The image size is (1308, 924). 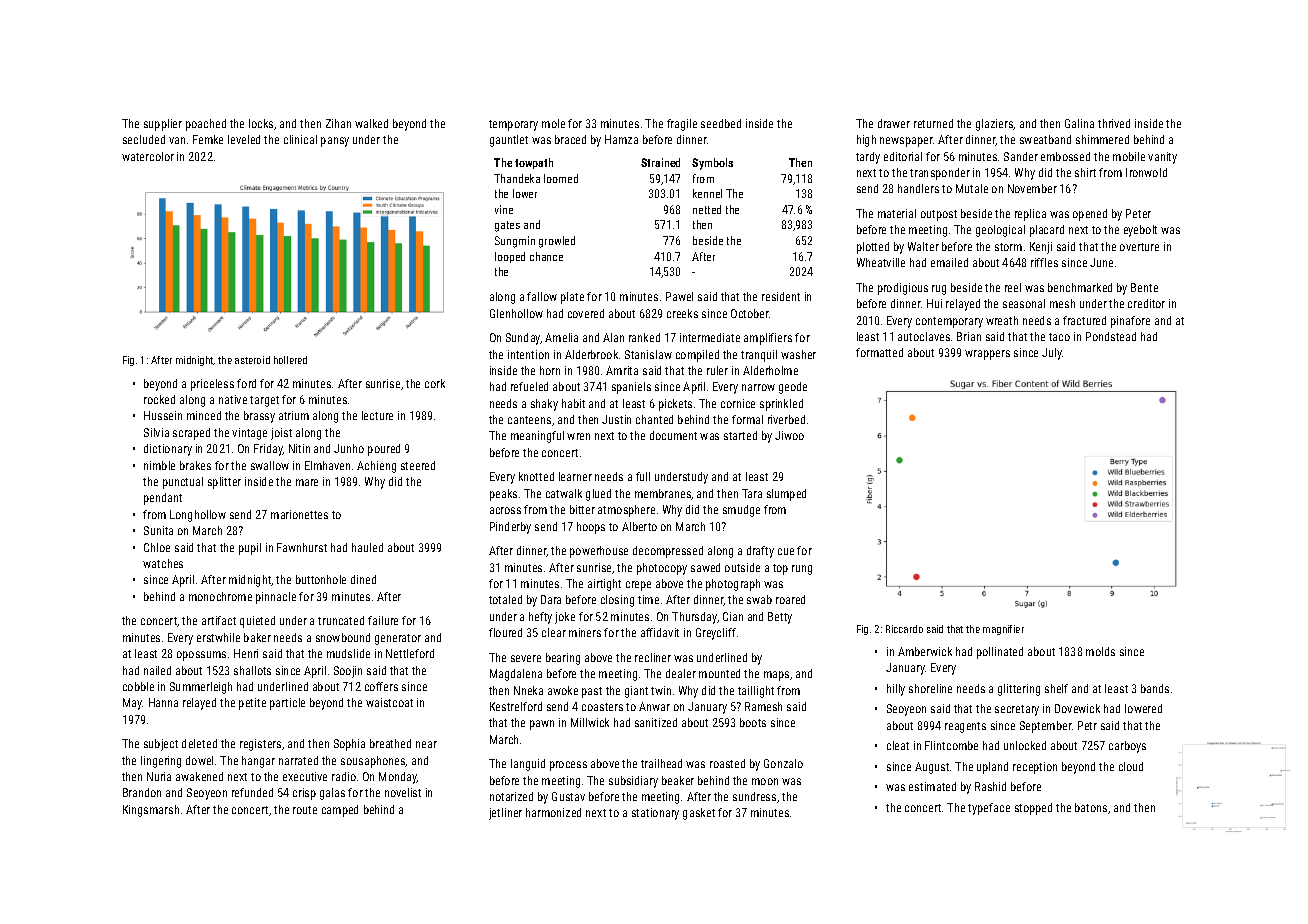 I want to click on shoreline, so click(x=930, y=688).
